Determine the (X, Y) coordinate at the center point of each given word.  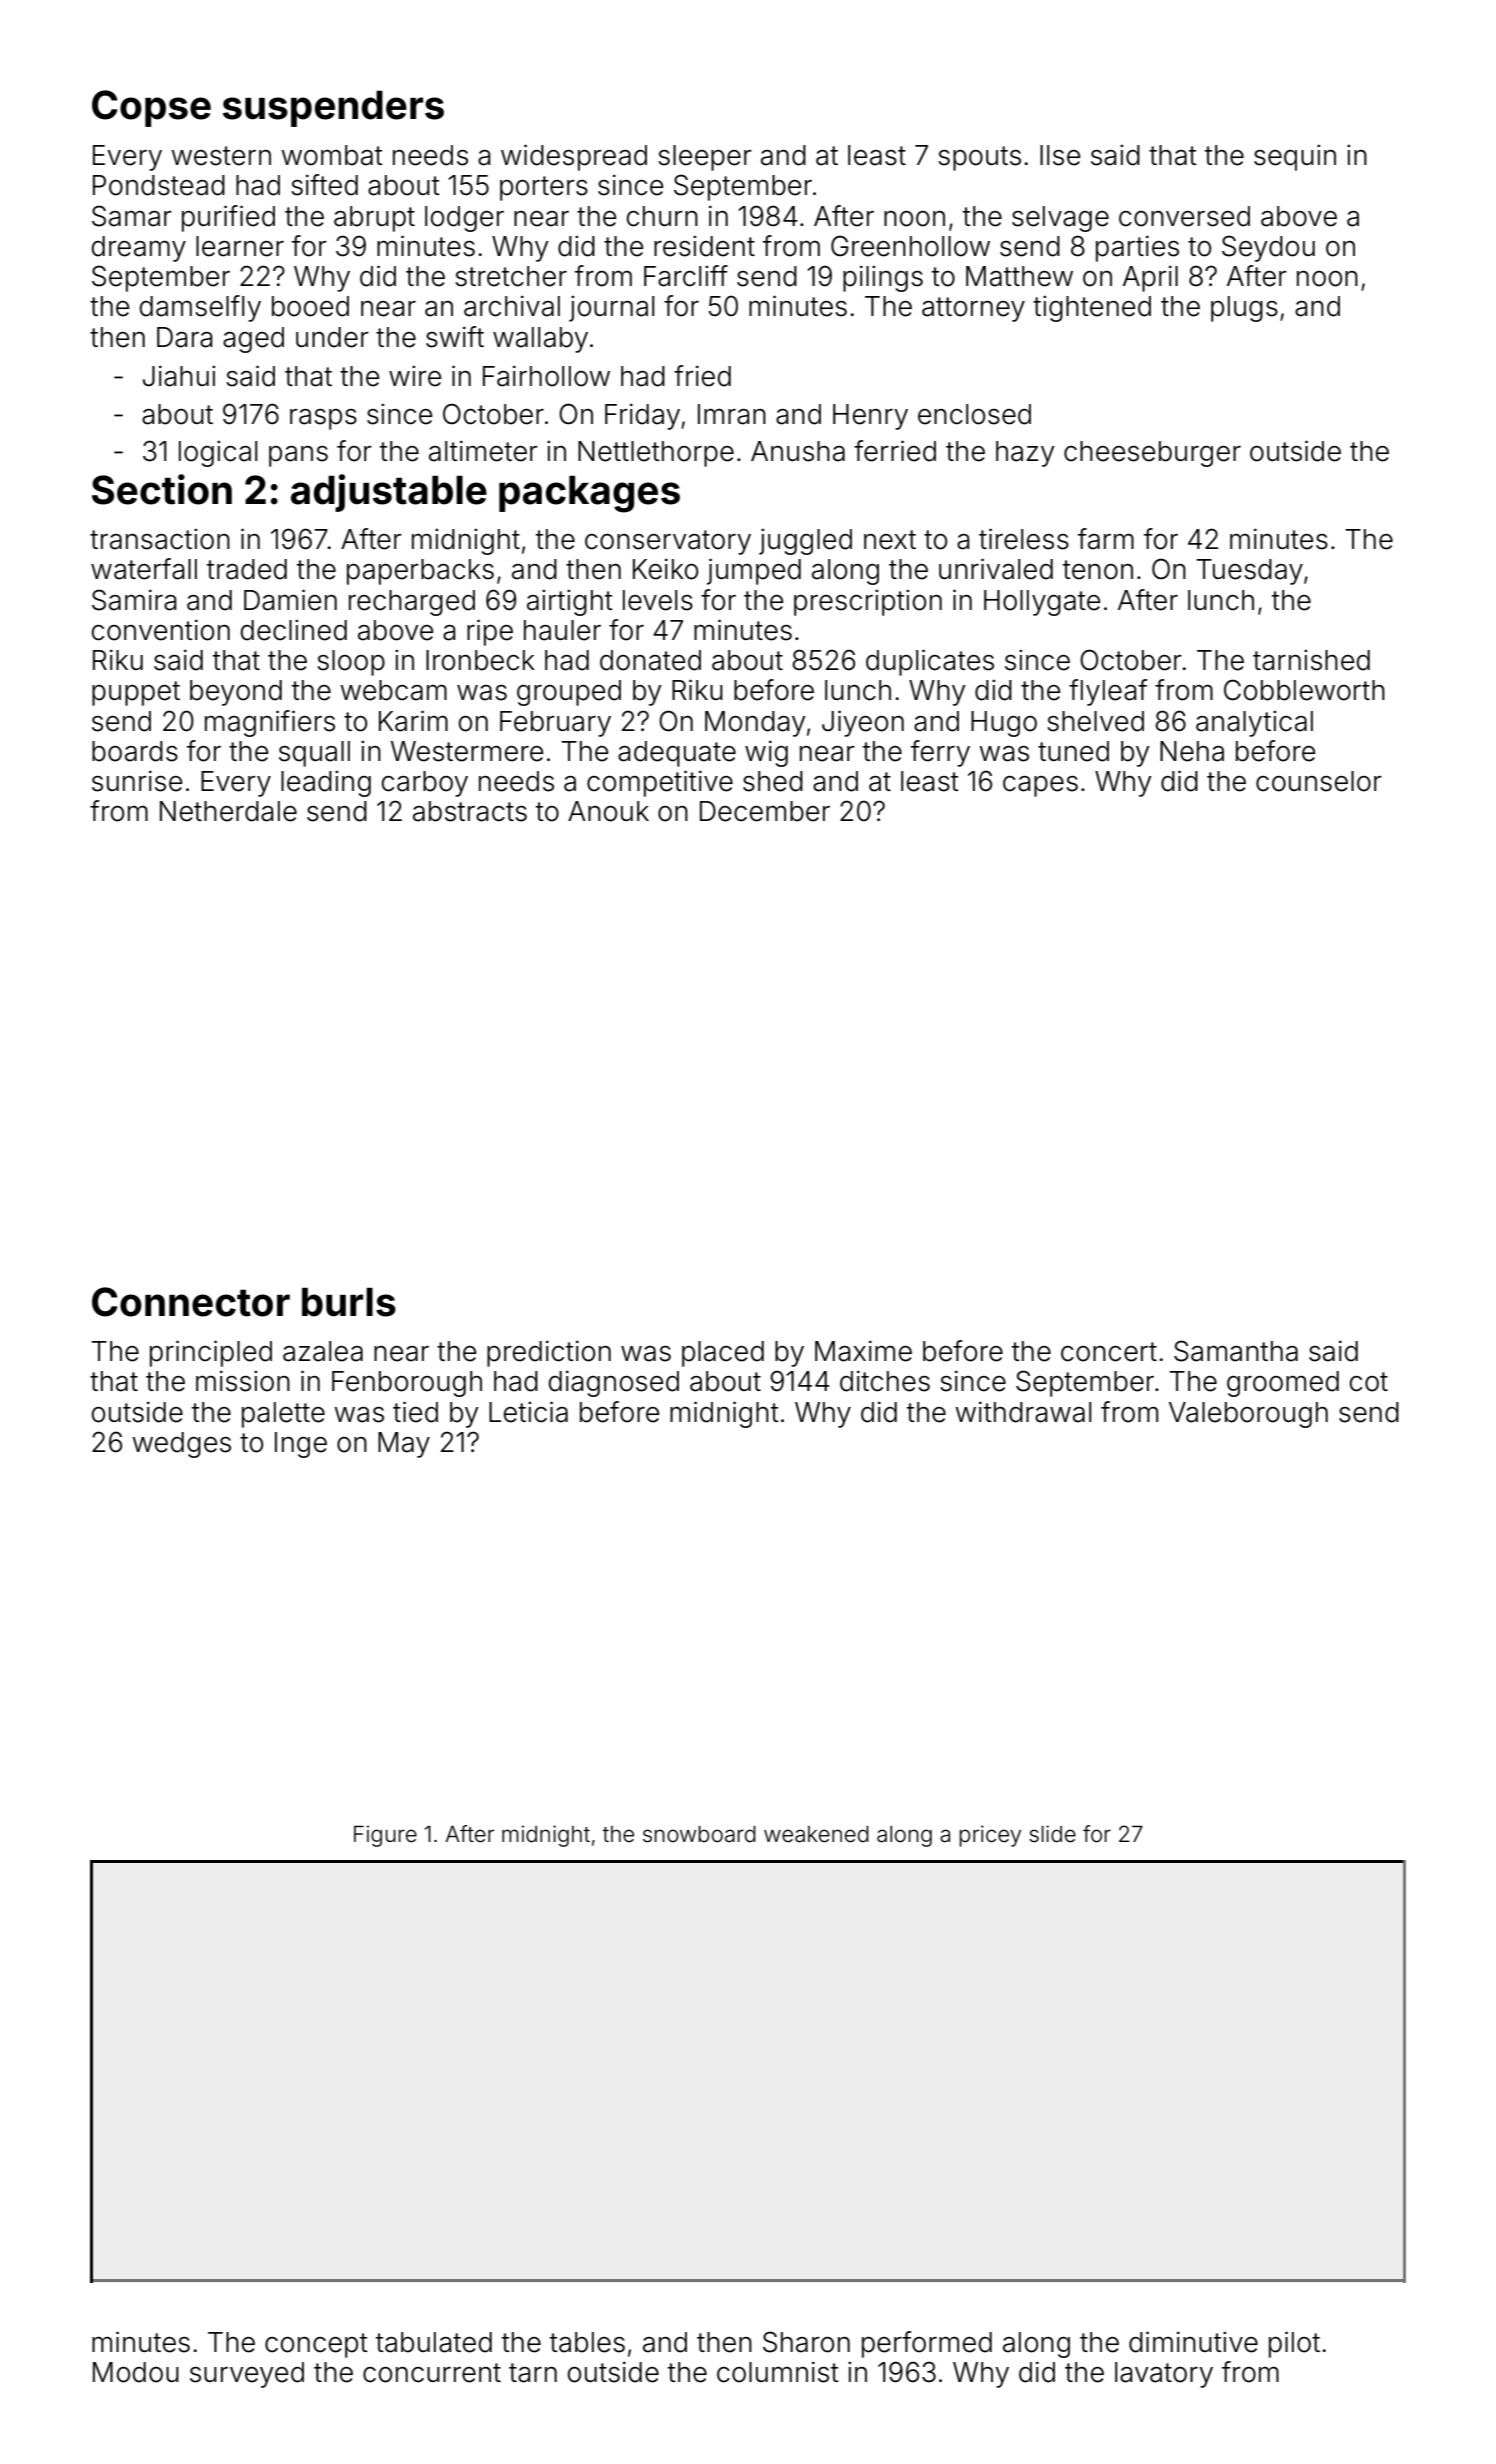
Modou (136, 2372)
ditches (885, 1381)
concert (1109, 1352)
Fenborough (407, 1384)
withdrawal (1023, 1412)
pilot (1294, 2344)
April (1150, 278)
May (404, 1445)
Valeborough (1248, 1415)
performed (927, 2344)
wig (766, 753)
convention (161, 630)
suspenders (333, 109)
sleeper (705, 158)
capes (1040, 786)
